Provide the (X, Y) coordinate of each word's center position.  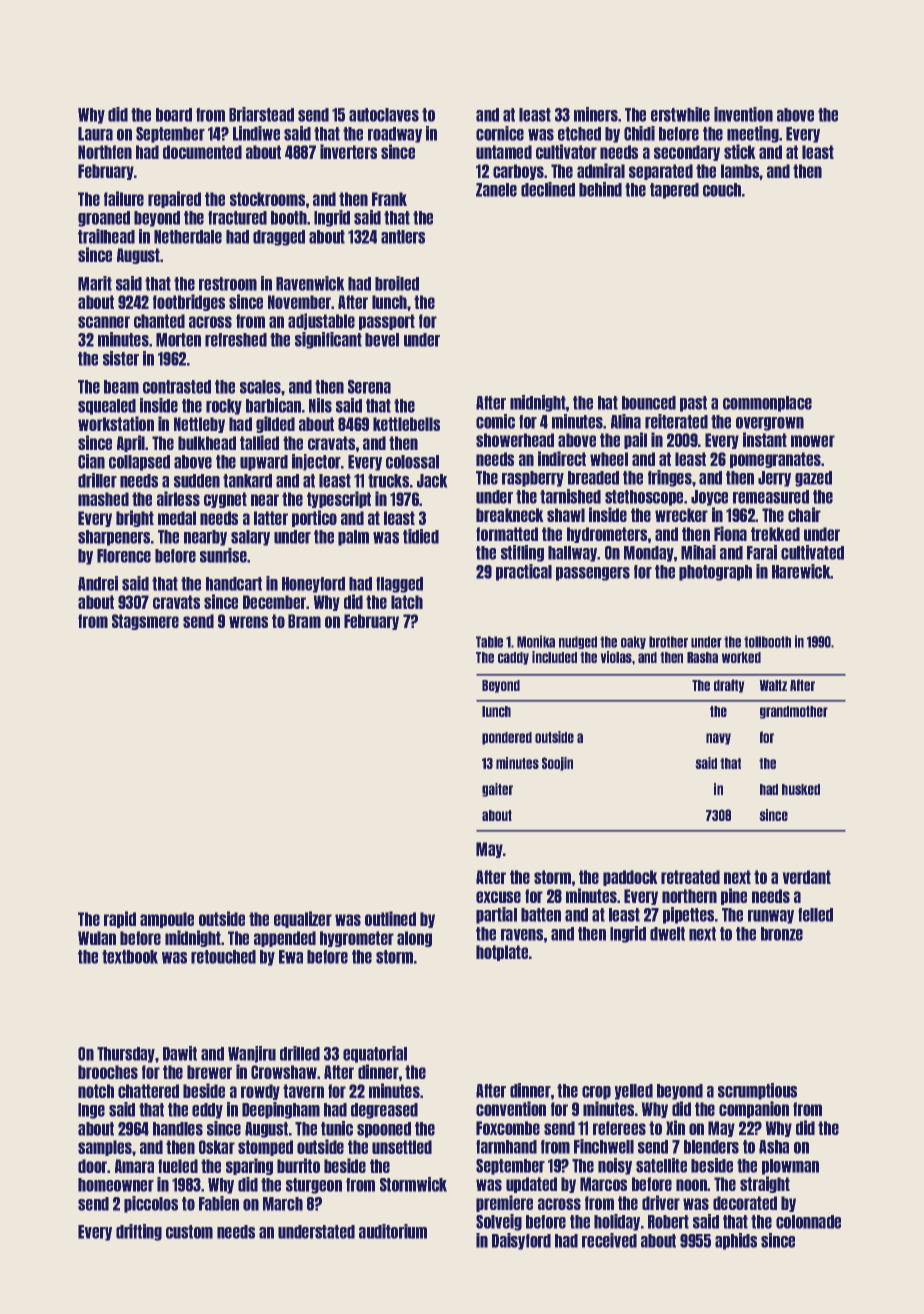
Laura (95, 134)
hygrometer (357, 939)
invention (743, 114)
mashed (103, 499)
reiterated (676, 421)
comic (495, 421)
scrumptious (757, 1091)
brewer (209, 1072)
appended (285, 939)
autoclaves (384, 115)
